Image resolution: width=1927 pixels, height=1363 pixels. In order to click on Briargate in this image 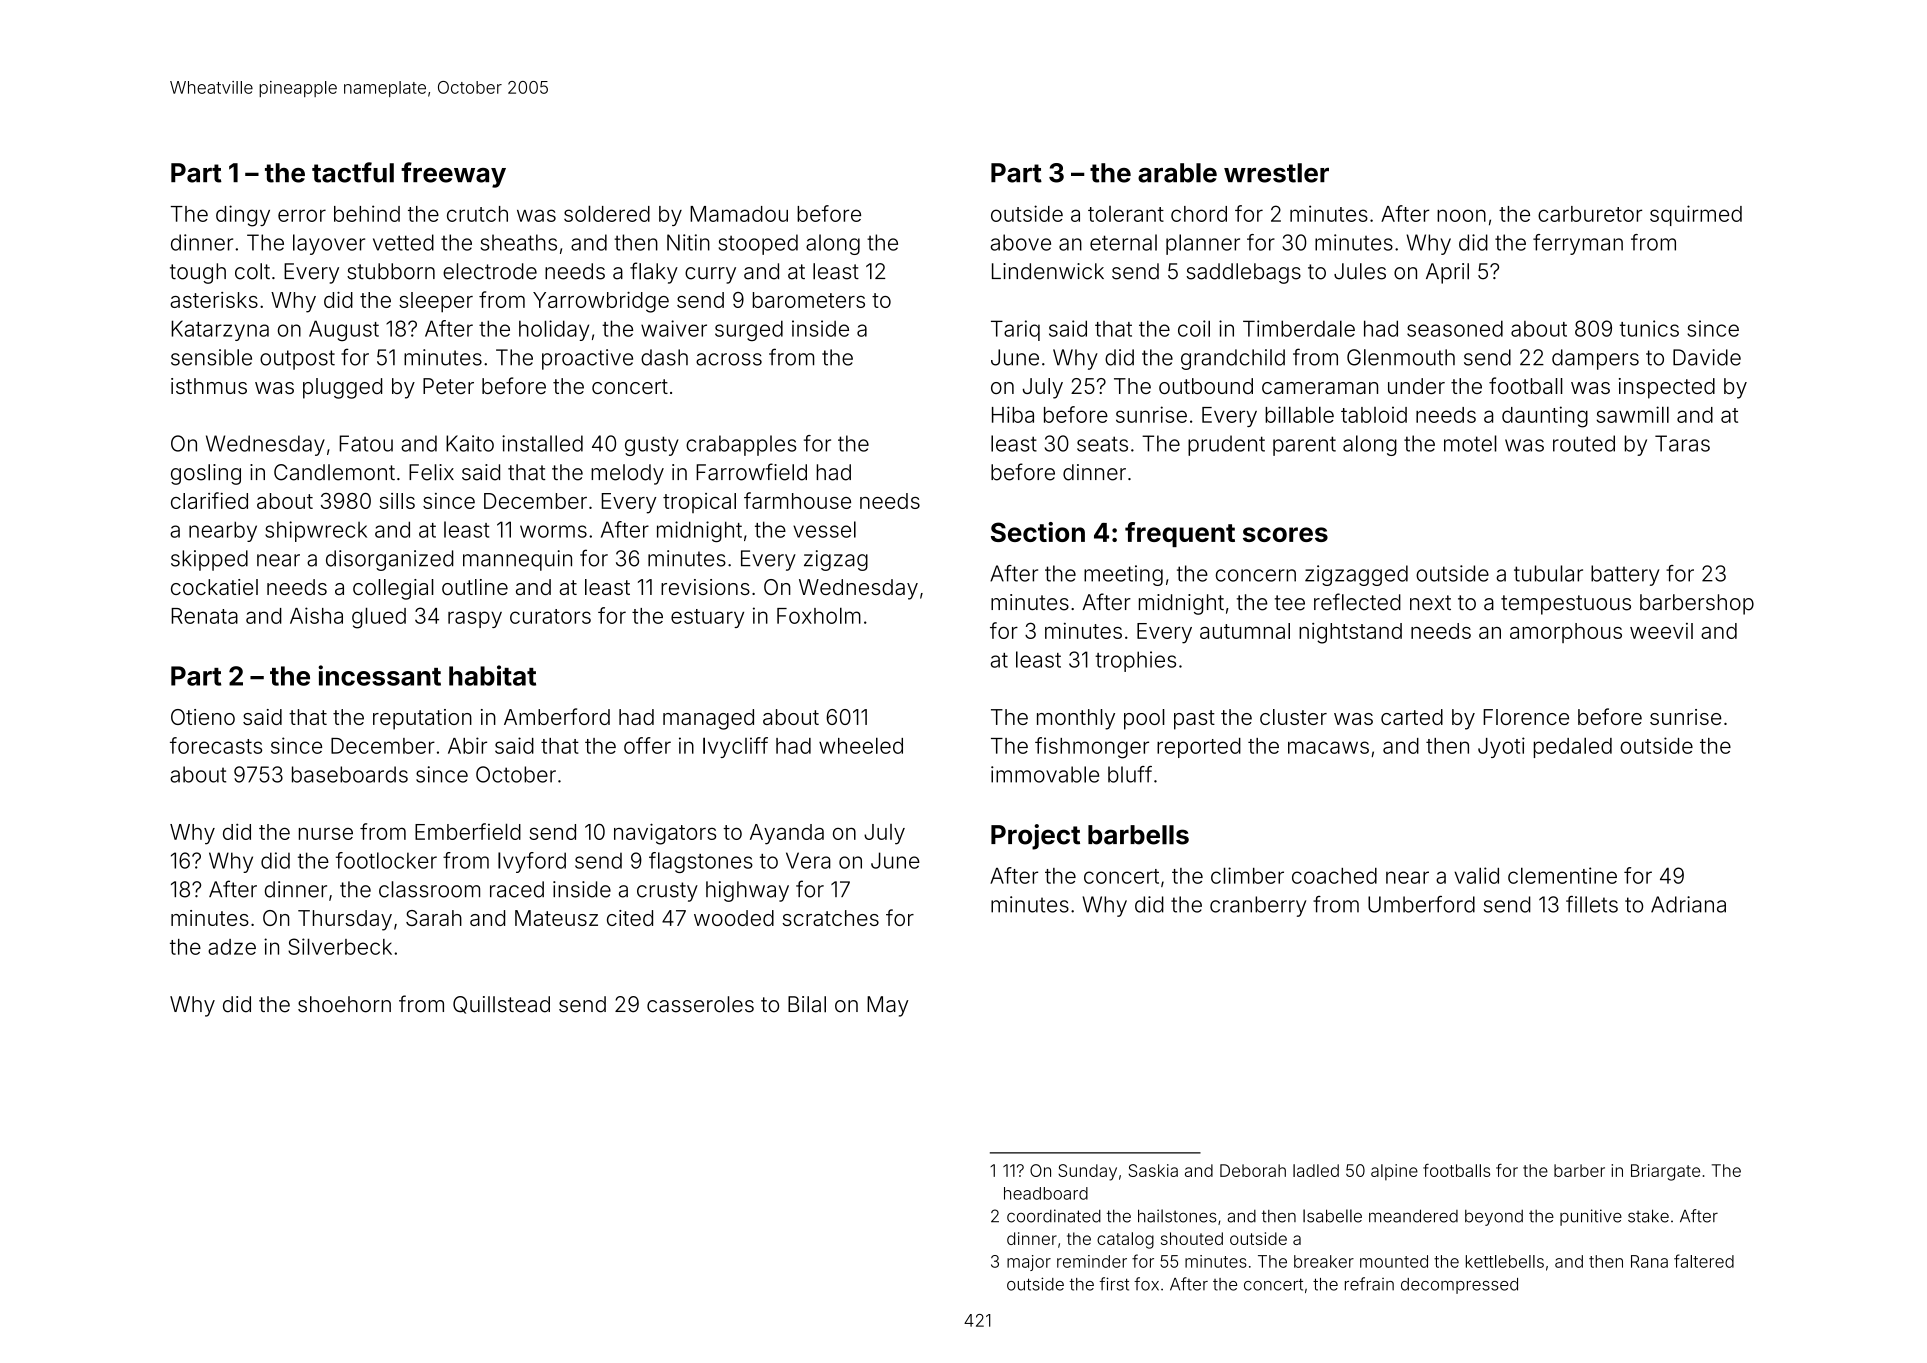, I will do `click(1665, 1172)`.
